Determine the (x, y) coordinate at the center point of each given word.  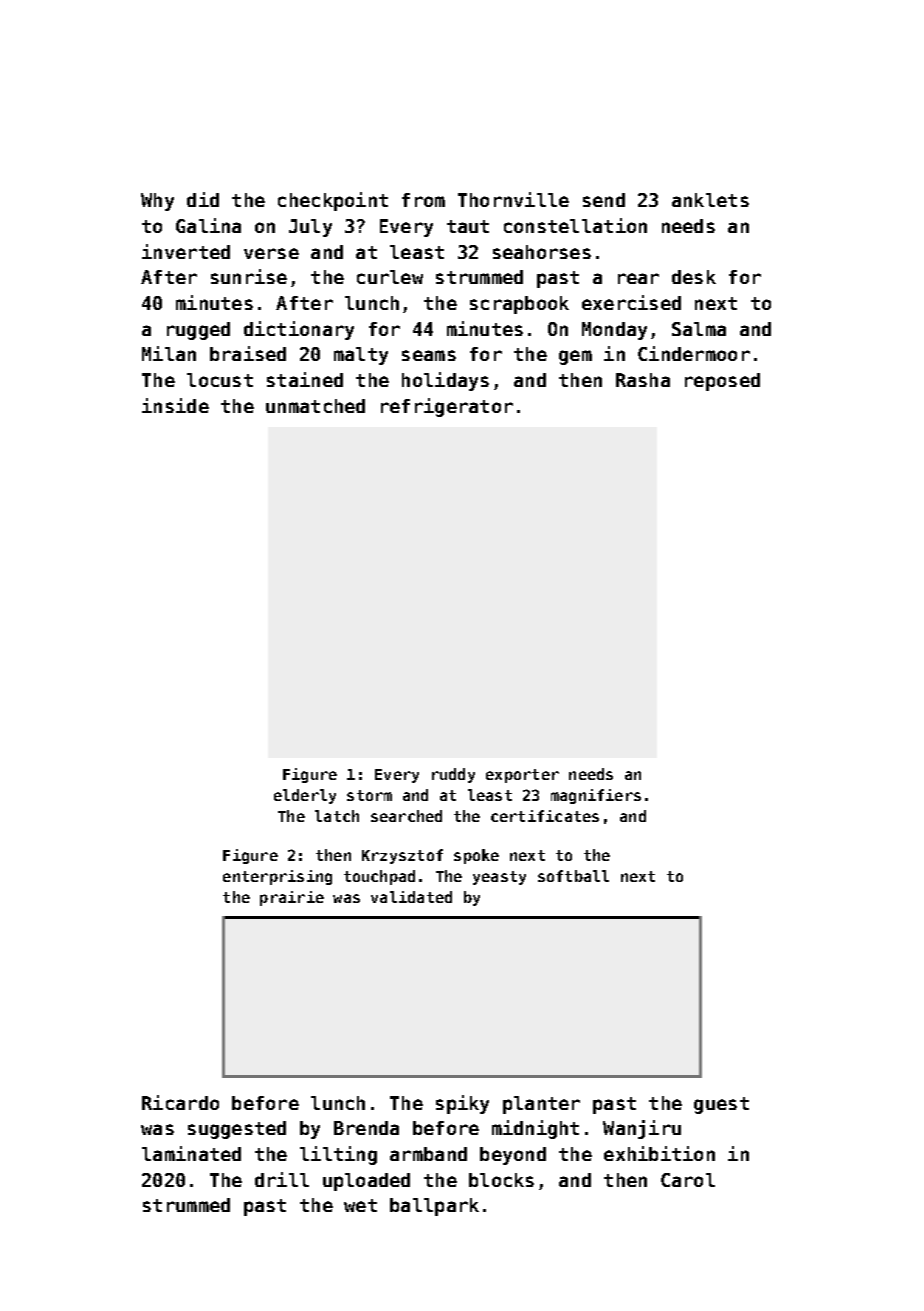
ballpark (434, 1207)
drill (282, 1179)
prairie (292, 898)
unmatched (315, 406)
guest (721, 1105)
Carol (688, 1180)
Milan (169, 353)
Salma (699, 329)
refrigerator (447, 407)
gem (575, 357)
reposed (722, 382)
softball (573, 876)
